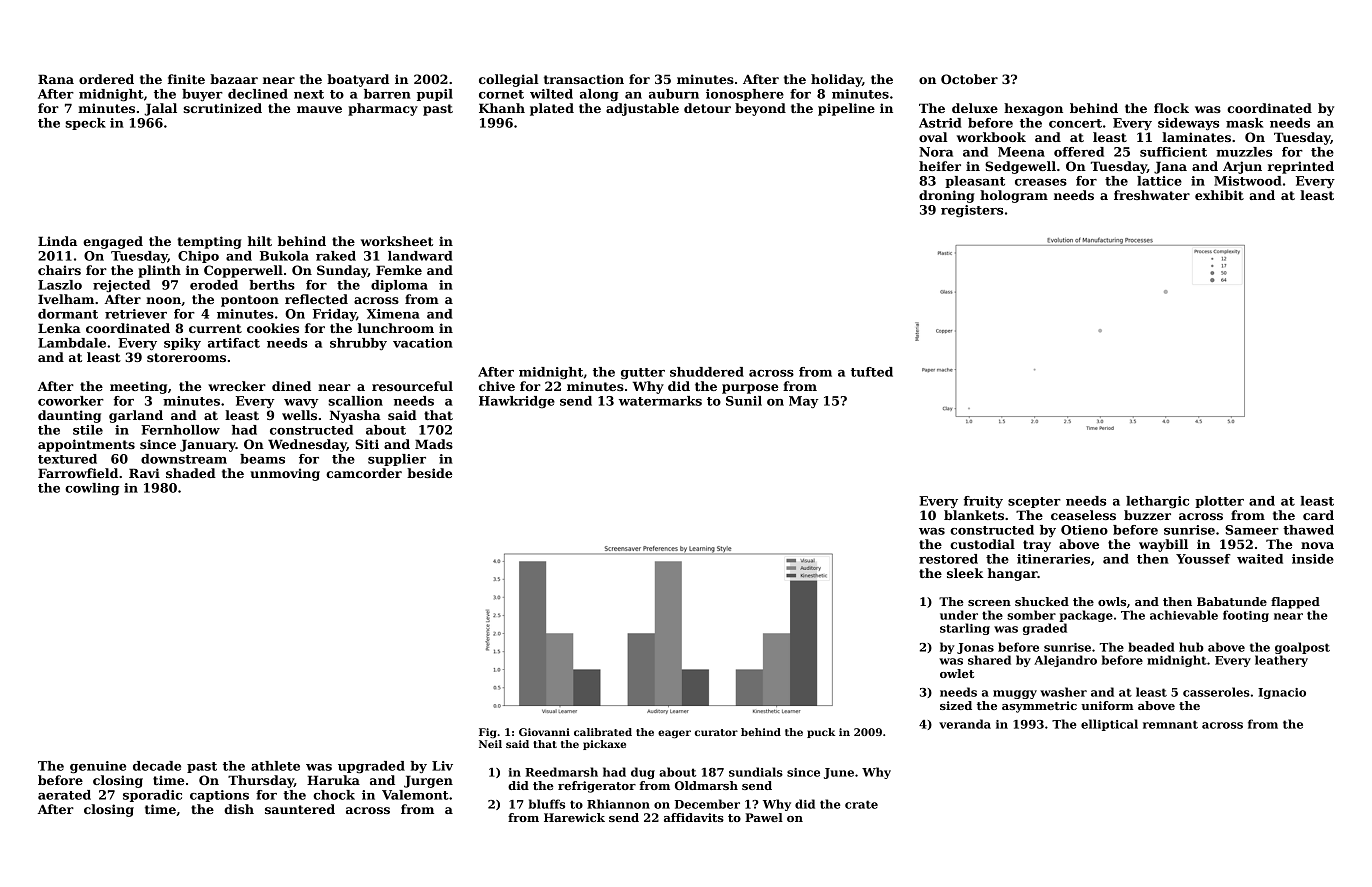  What do you see at coordinates (430, 473) in the screenshot?
I see `beside` at bounding box center [430, 473].
